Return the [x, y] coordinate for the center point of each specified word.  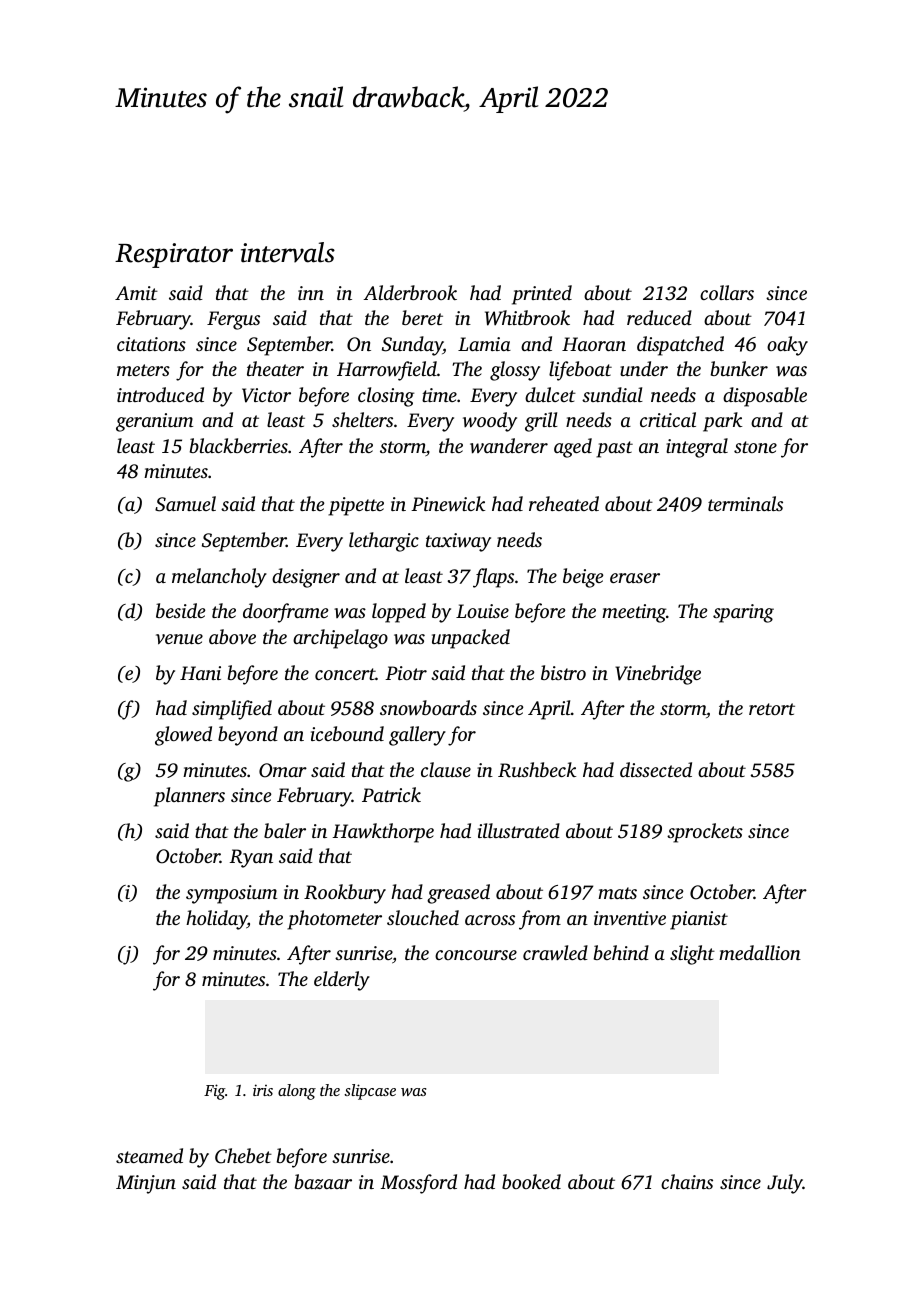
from [540, 920]
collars [727, 292]
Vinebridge [658, 675]
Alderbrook [410, 292]
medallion [760, 952]
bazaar [323, 1182]
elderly [342, 981]
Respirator [174, 255]
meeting [634, 613]
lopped [399, 613]
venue [179, 639]
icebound [347, 733]
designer [306, 578]
